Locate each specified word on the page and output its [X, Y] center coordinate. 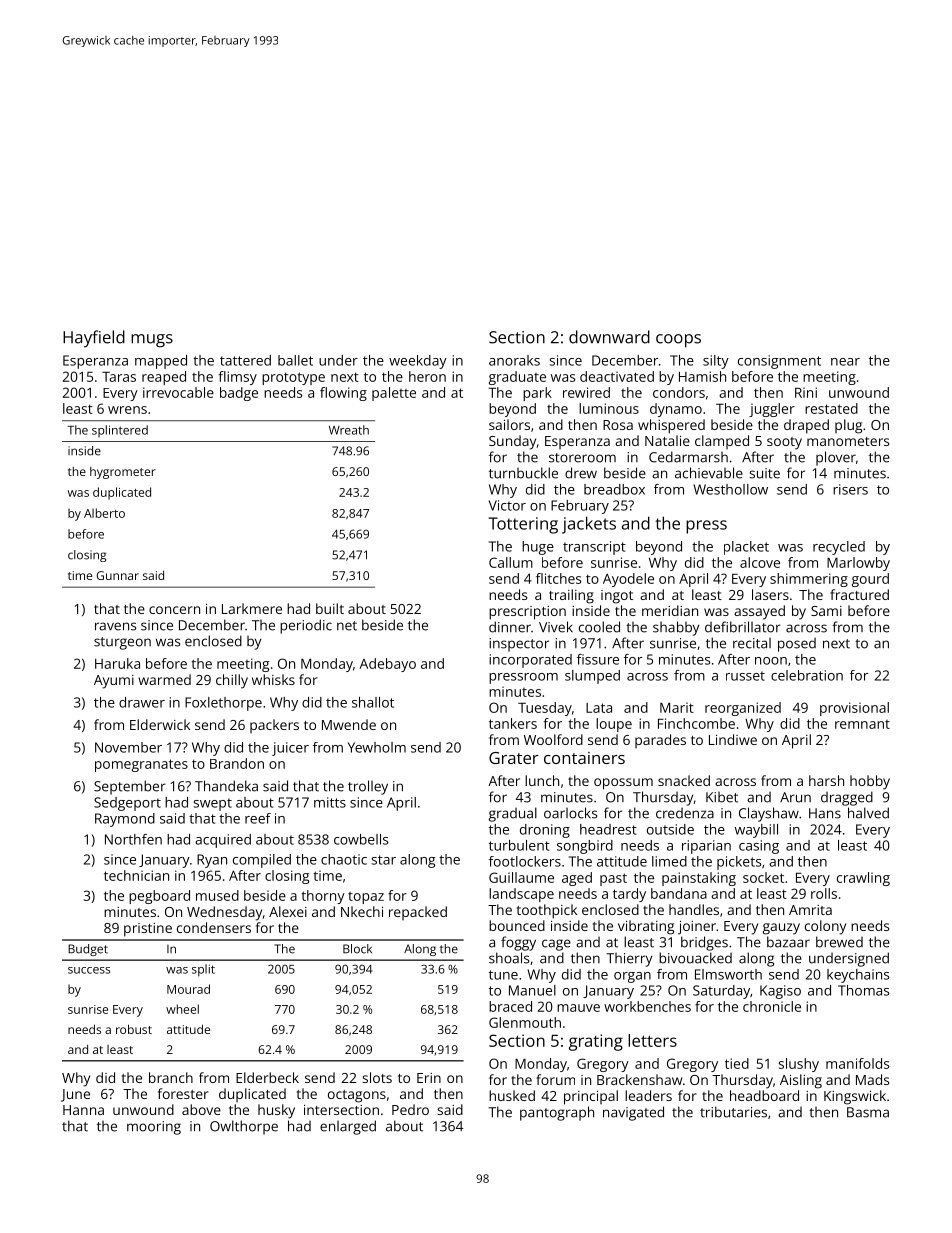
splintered [120, 431]
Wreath [349, 430]
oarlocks [570, 813]
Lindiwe [733, 739]
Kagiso [780, 992]
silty [716, 362]
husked [512, 1095]
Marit [677, 707]
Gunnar [118, 575]
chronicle [772, 1006]
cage [556, 945]
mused [217, 895]
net [347, 626]
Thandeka [226, 786]
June [75, 1095]
